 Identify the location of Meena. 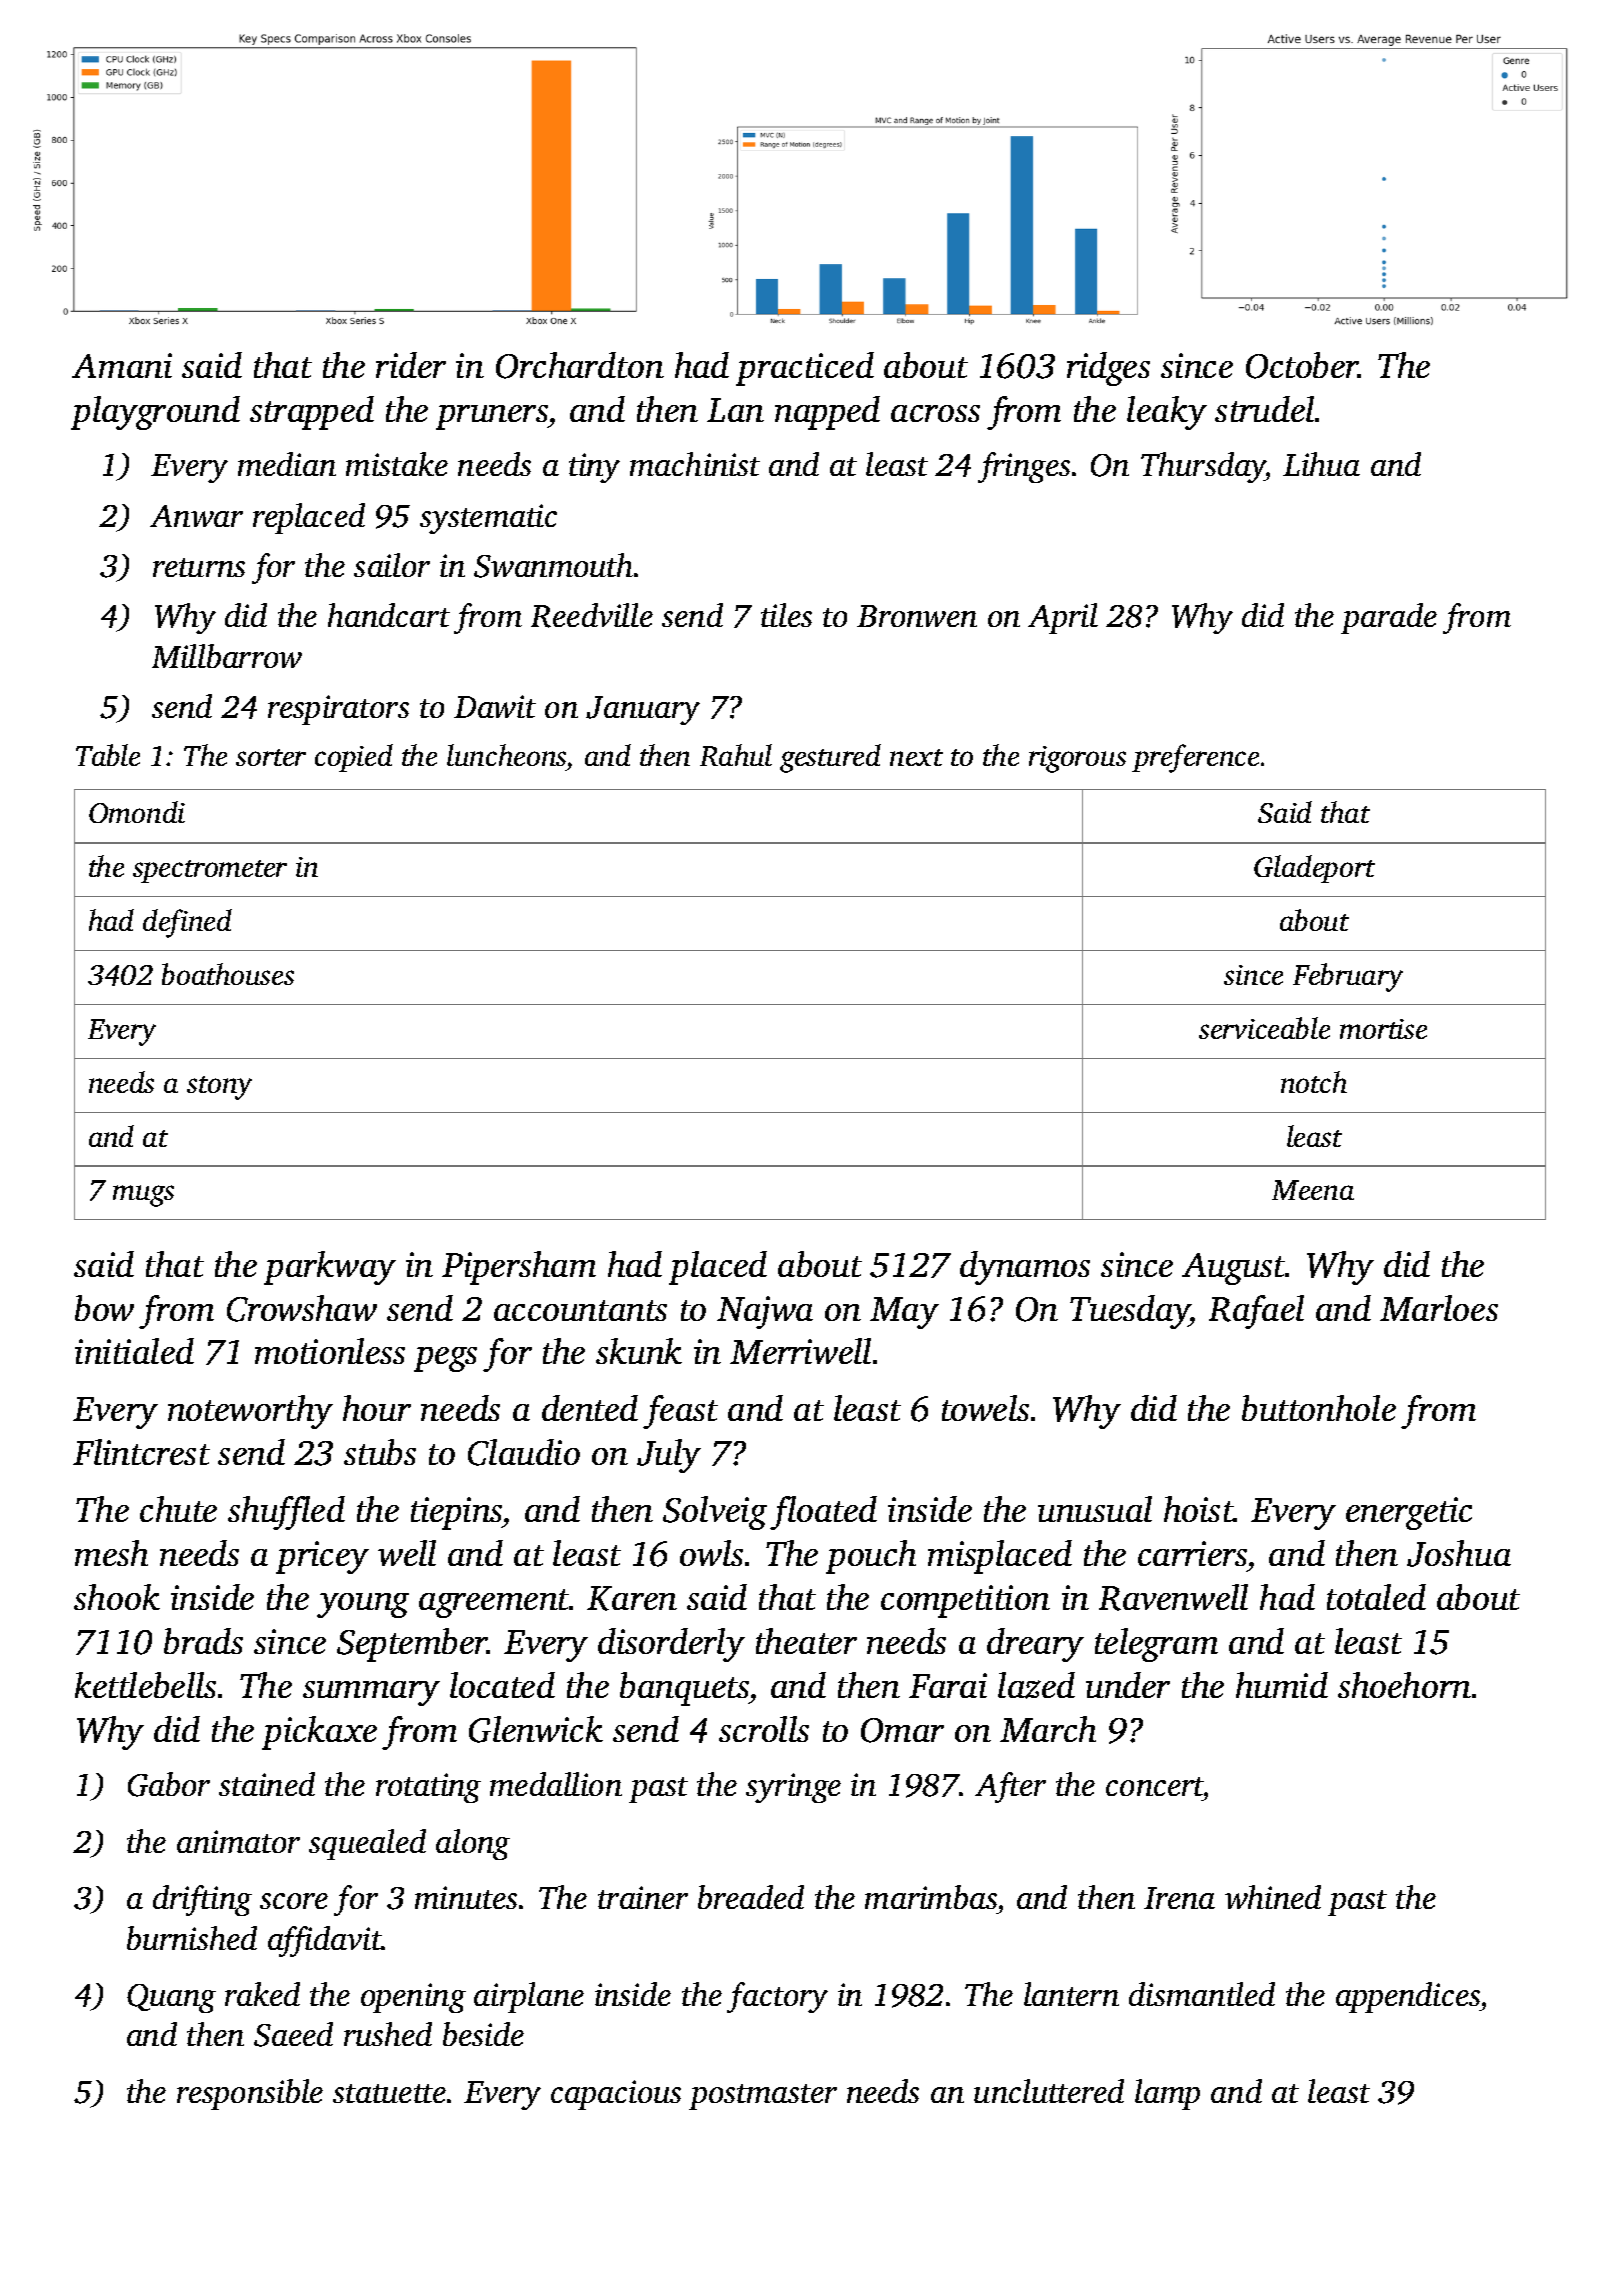
(1313, 1190).
